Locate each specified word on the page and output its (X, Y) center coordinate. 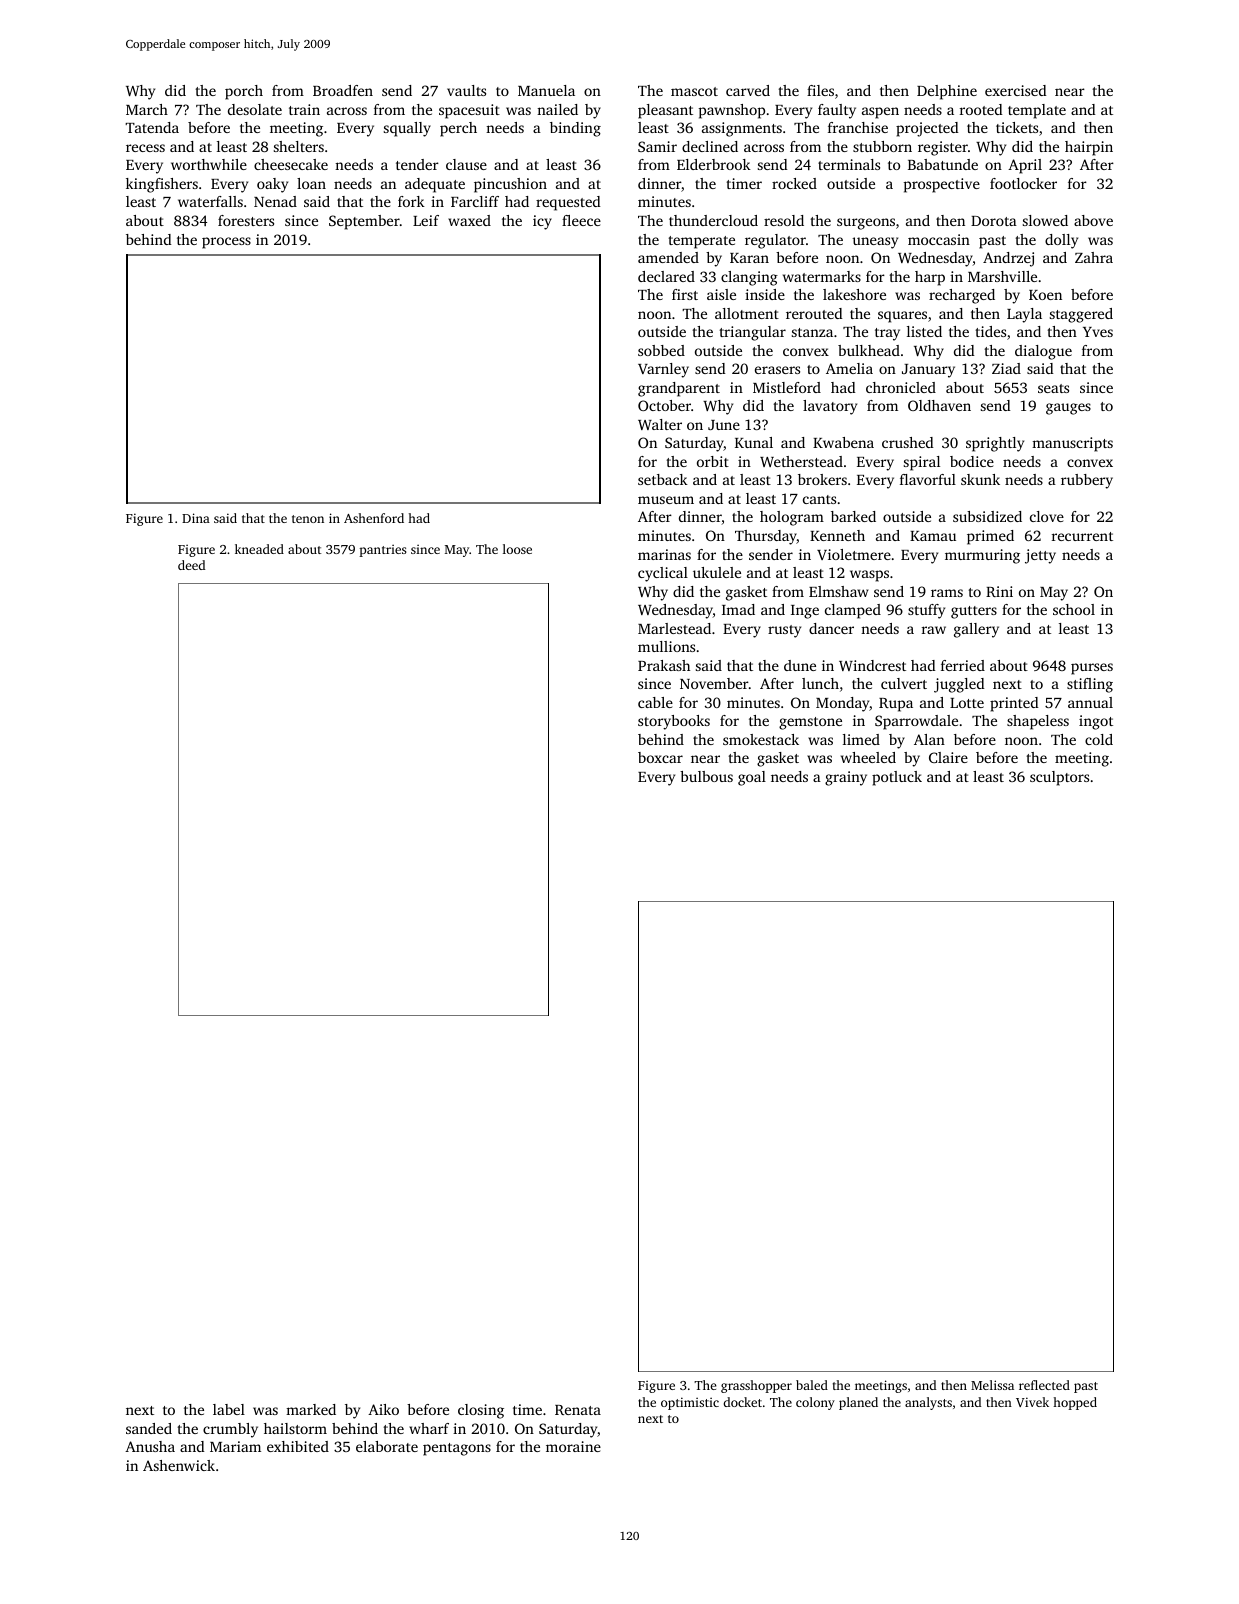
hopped (1075, 1403)
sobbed (661, 350)
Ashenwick (179, 1465)
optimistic (690, 1403)
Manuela (546, 90)
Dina (196, 518)
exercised (1016, 90)
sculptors (1059, 778)
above (1093, 220)
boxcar (660, 757)
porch (244, 92)
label (229, 1409)
